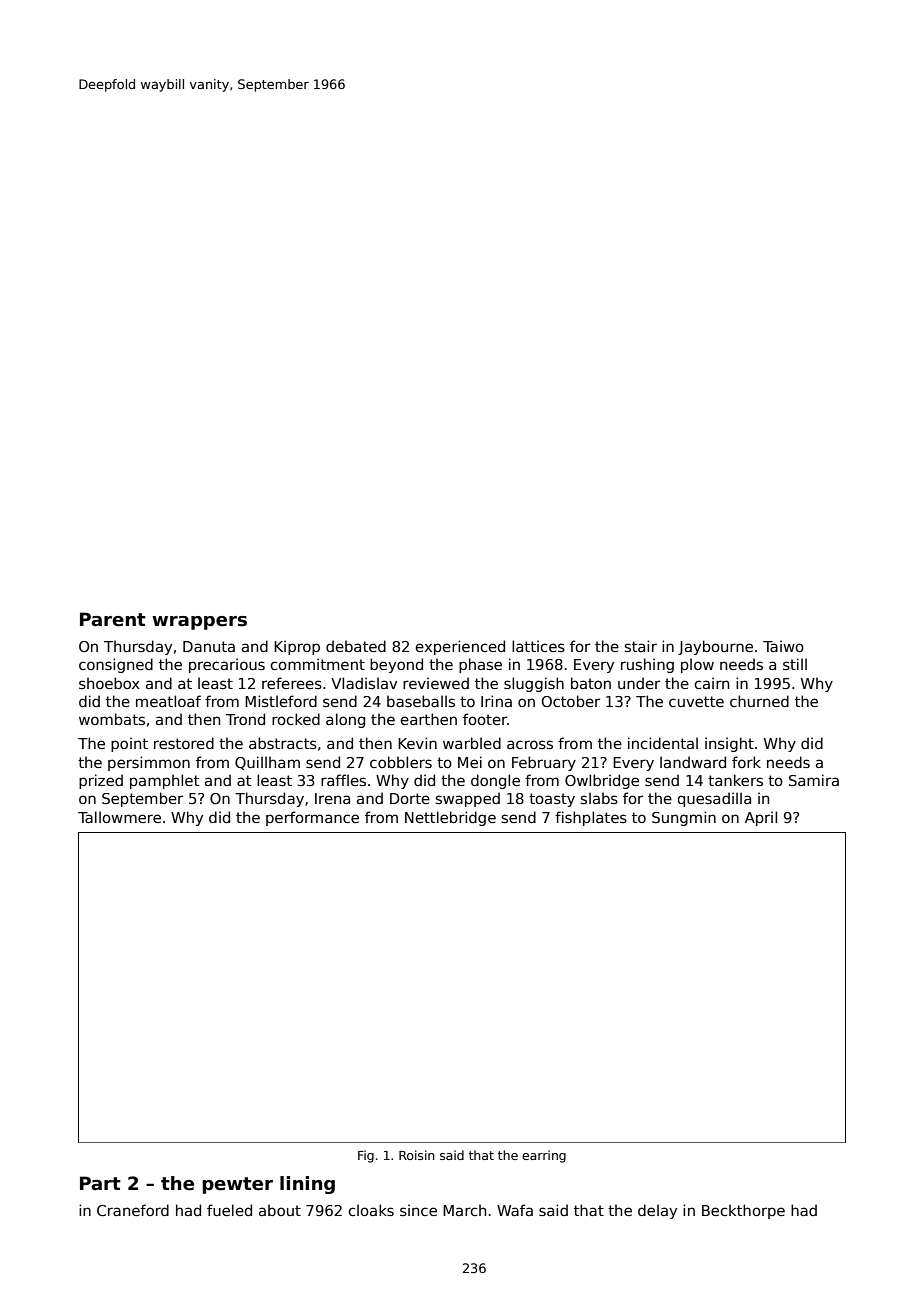 This page has width=924, height=1314. What do you see at coordinates (371, 1210) in the page?
I see `cloaks` at bounding box center [371, 1210].
